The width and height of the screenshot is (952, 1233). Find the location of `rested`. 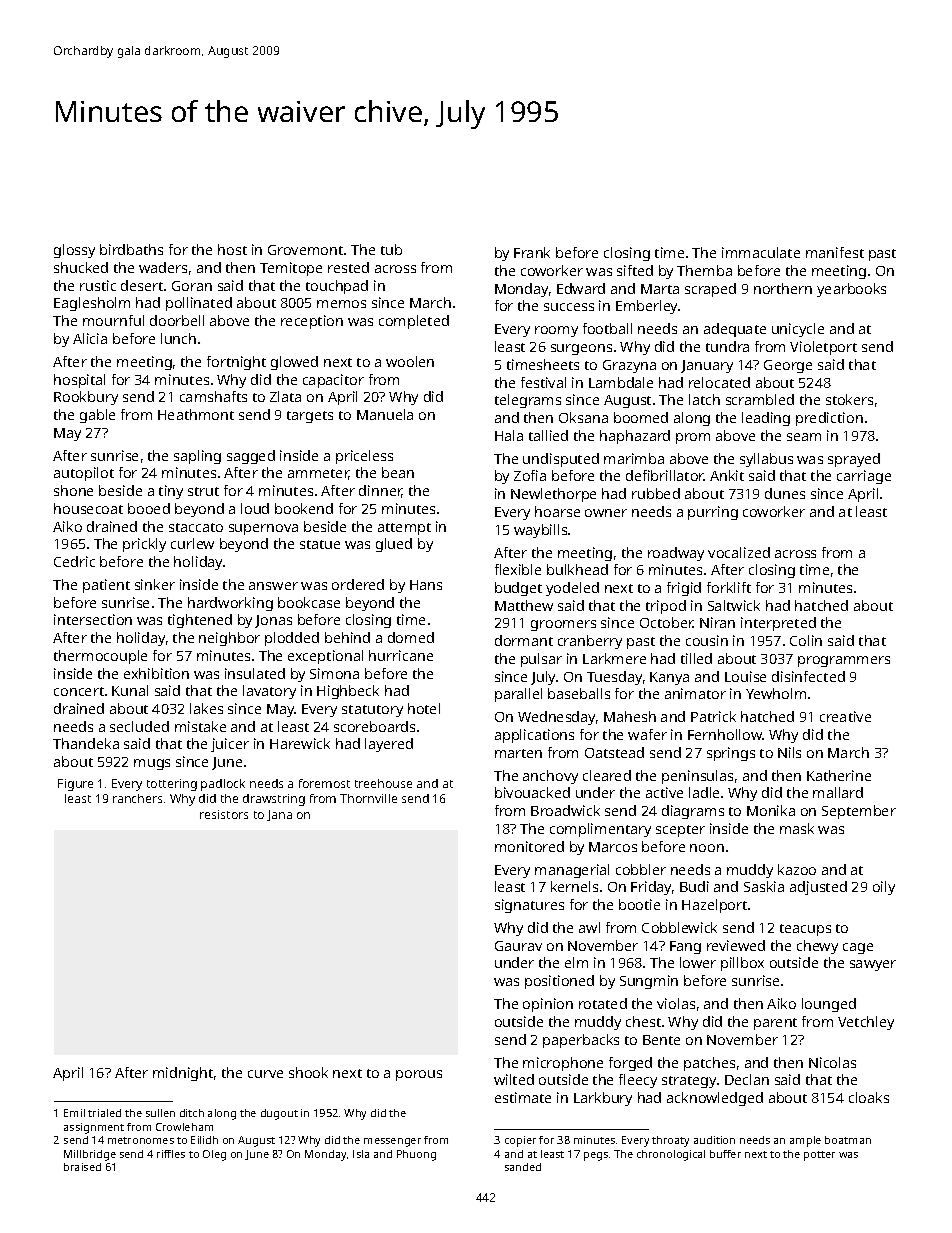

rested is located at coordinates (348, 267).
